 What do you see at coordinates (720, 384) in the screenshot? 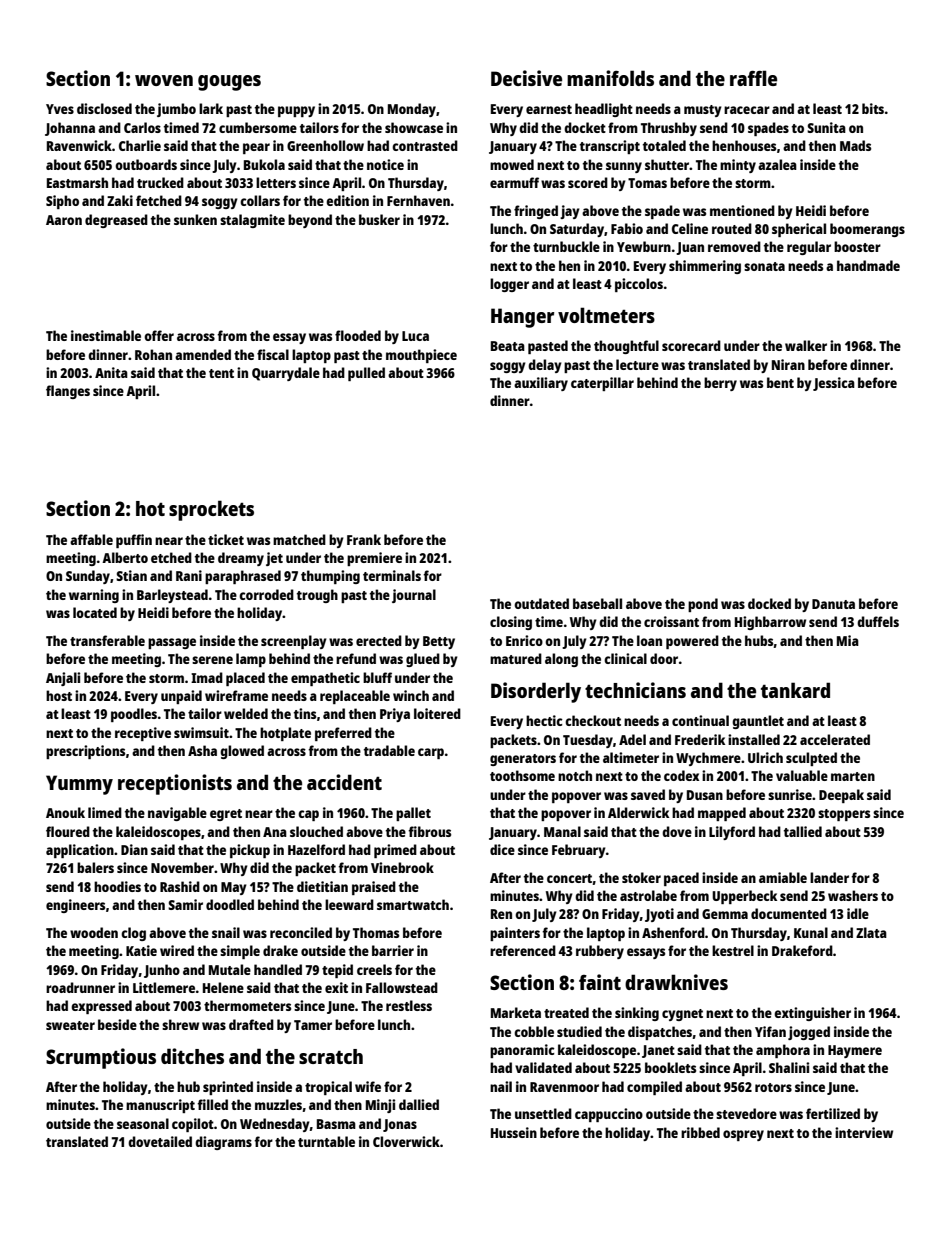
I see `berry` at bounding box center [720, 384].
